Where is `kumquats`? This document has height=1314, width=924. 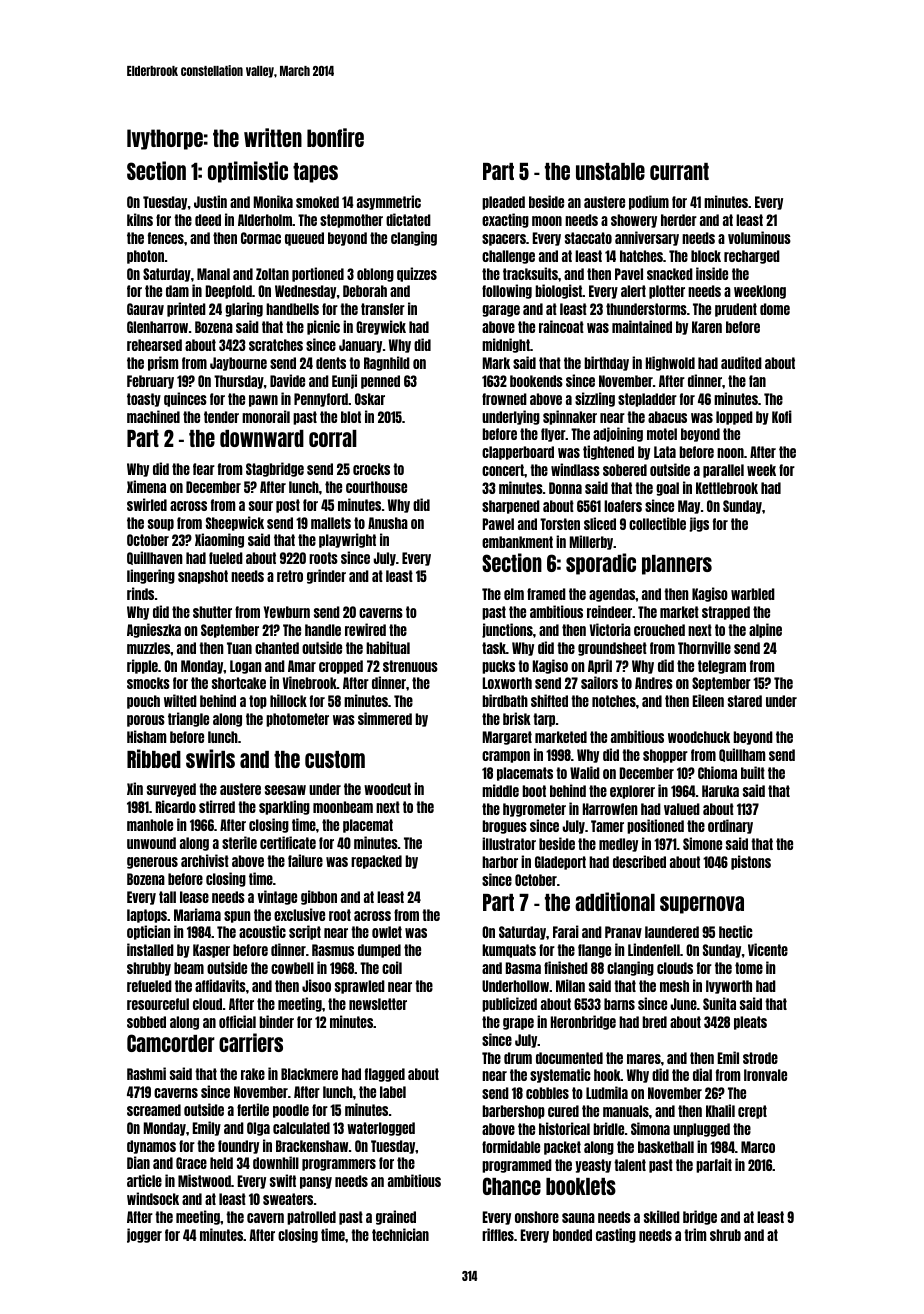
kumquats is located at coordinates (509, 951).
